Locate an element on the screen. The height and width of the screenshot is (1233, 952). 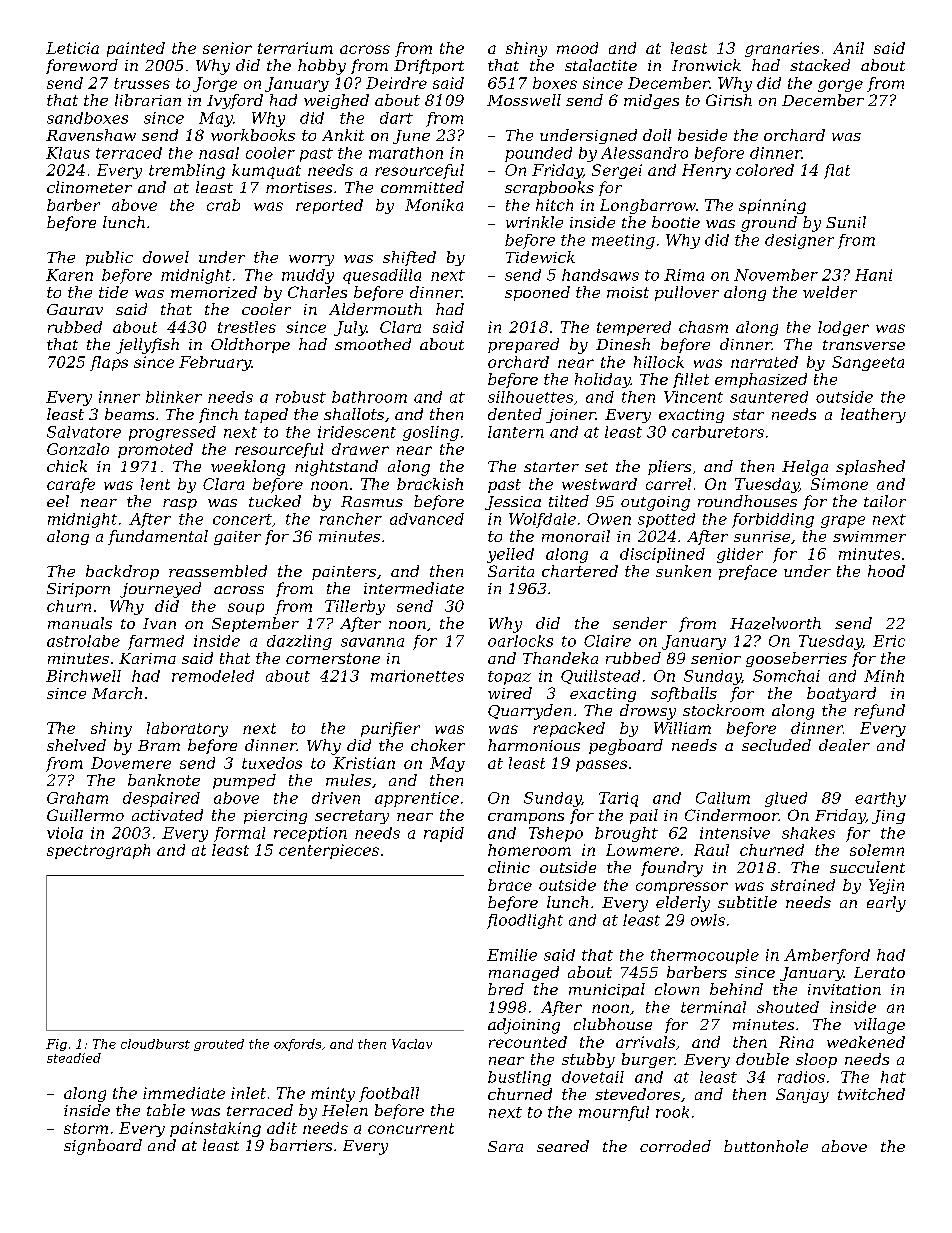
gosling is located at coordinates (431, 433).
